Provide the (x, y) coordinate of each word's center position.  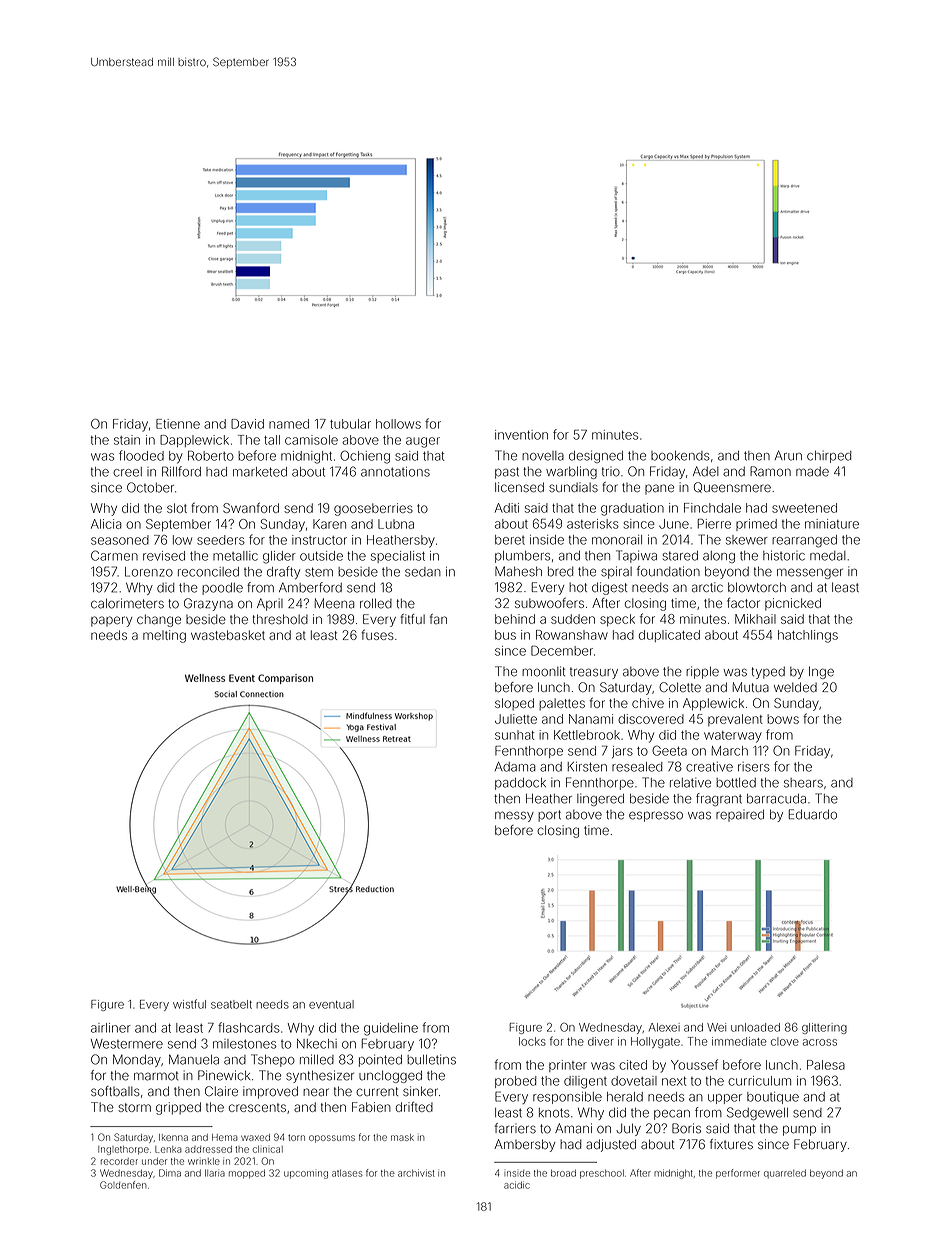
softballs (115, 1091)
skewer (747, 540)
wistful (189, 1004)
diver (601, 1041)
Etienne (178, 424)
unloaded (755, 1027)
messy (514, 816)
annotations (395, 472)
